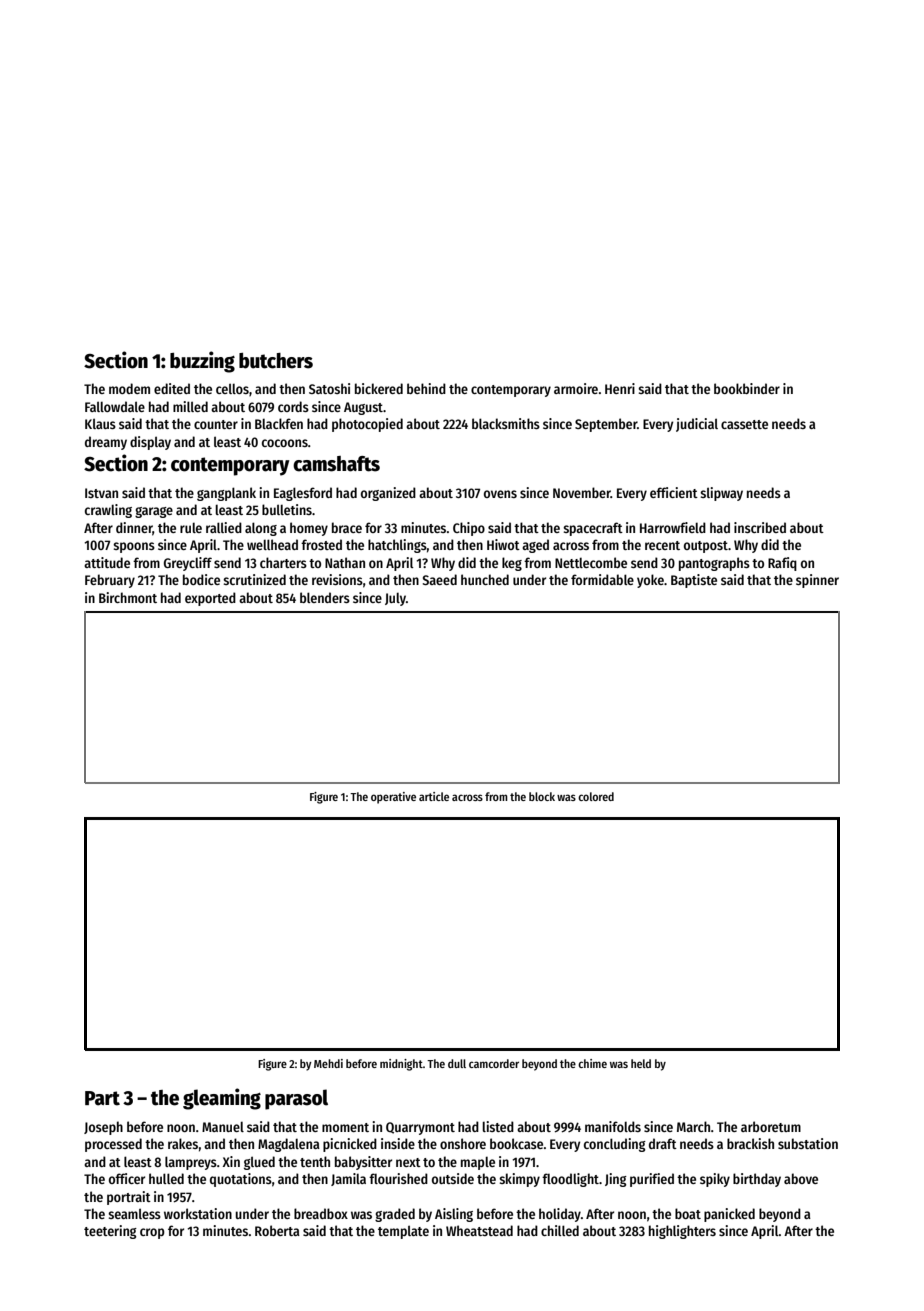 This screenshot has width=924, height=1311. I want to click on article, so click(434, 796).
